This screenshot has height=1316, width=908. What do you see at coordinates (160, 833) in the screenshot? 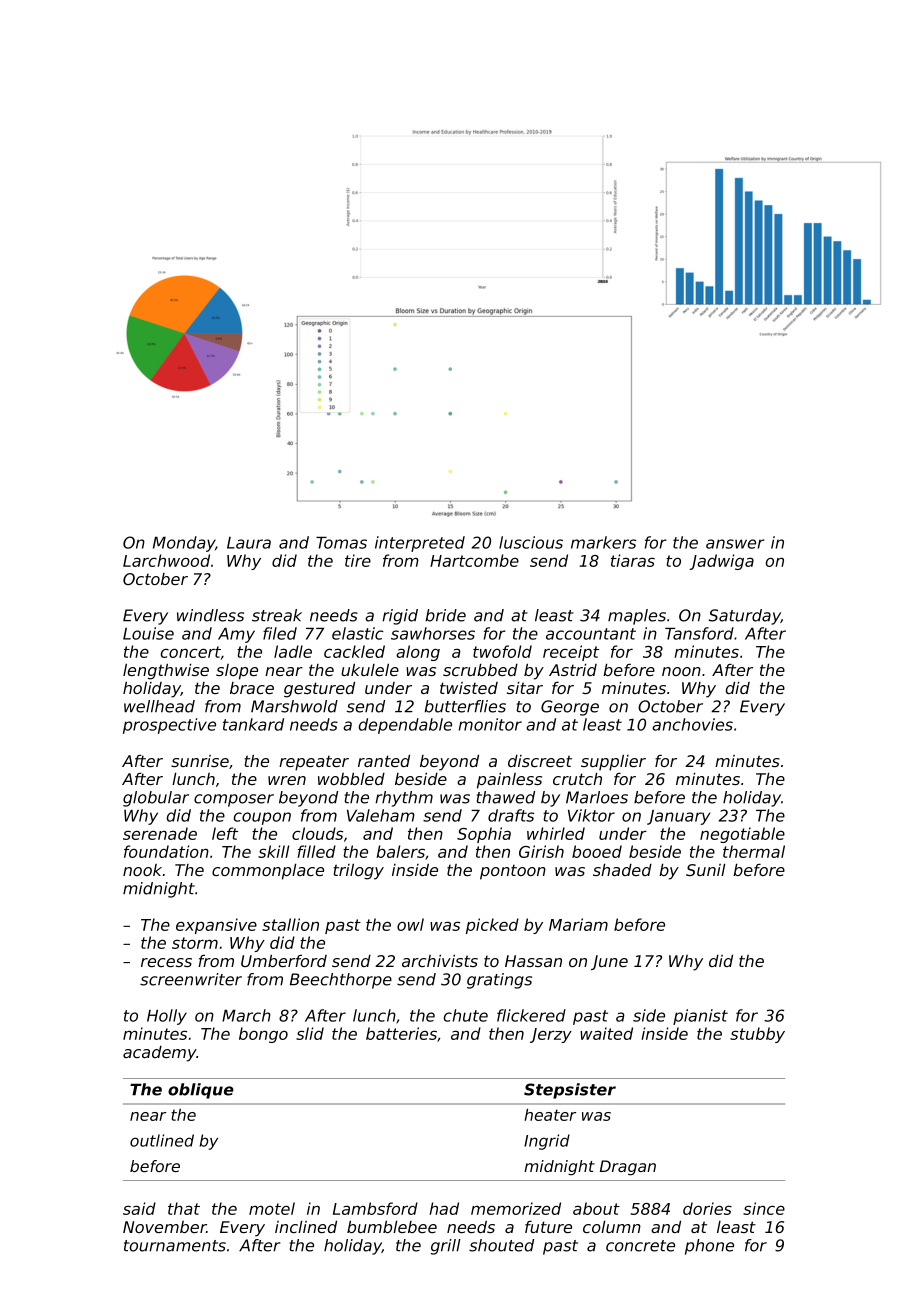
I see `serenade` at bounding box center [160, 833].
